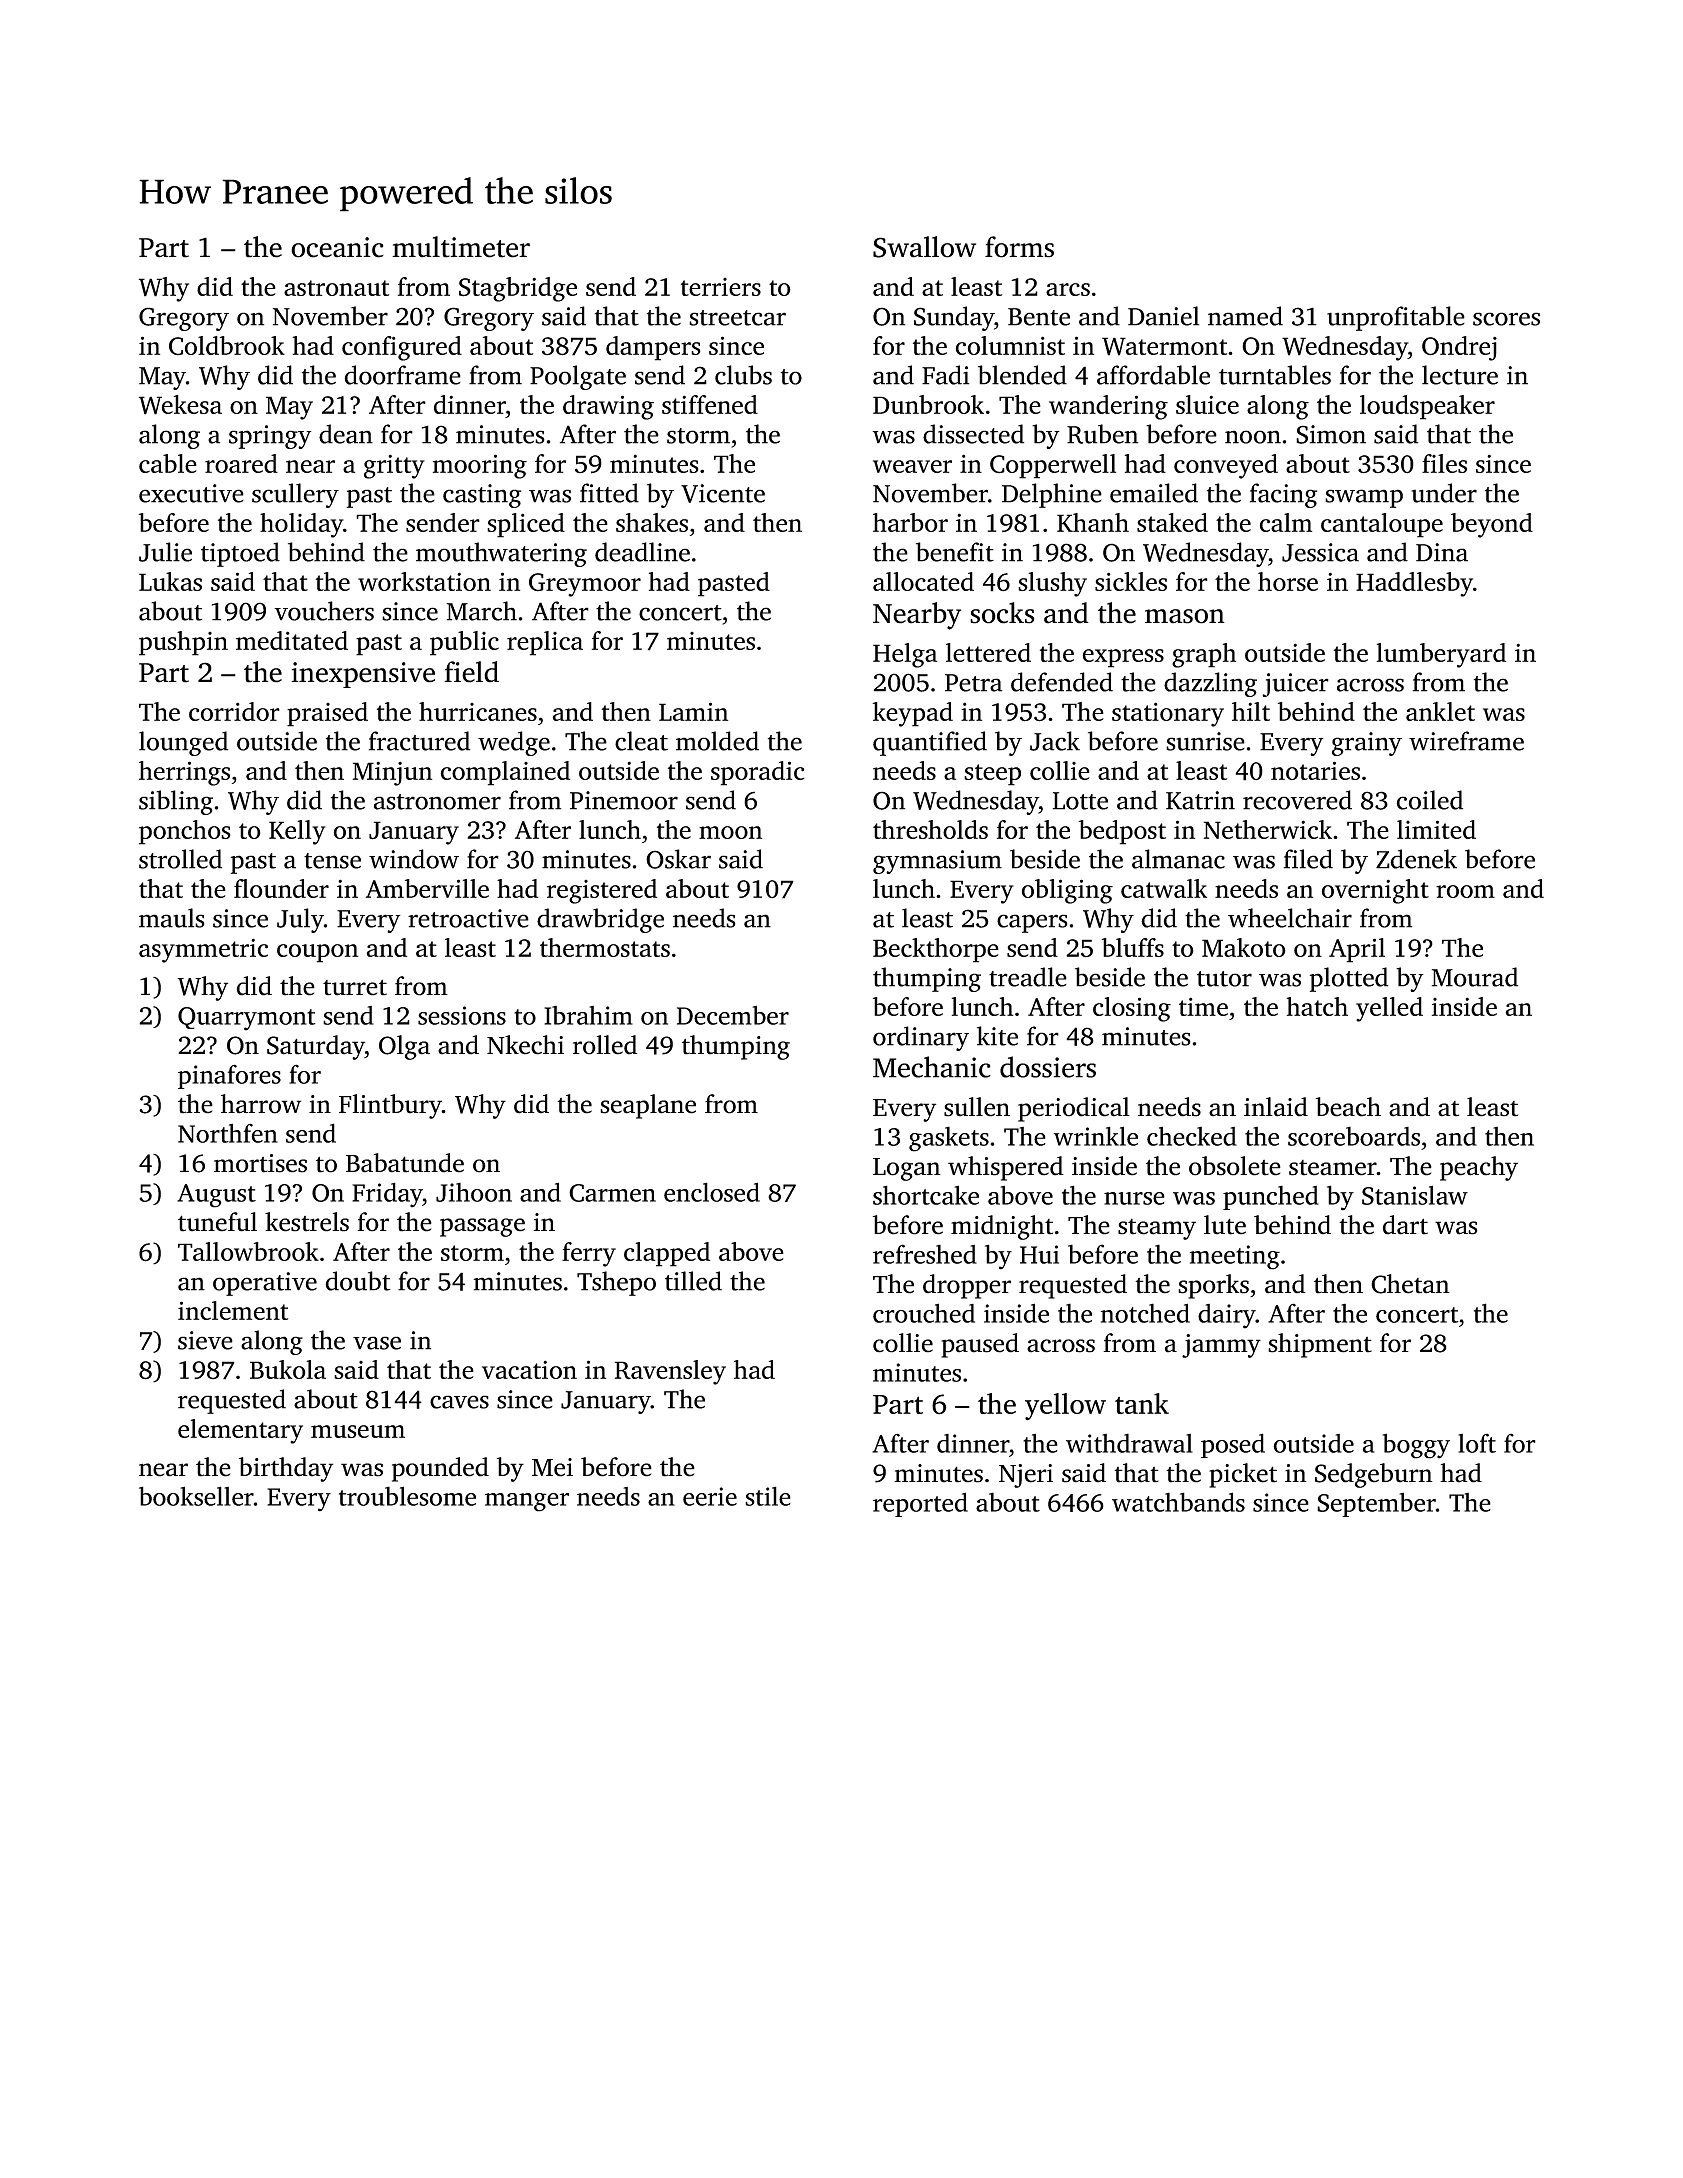  I want to click on unprofitable, so click(1396, 318).
